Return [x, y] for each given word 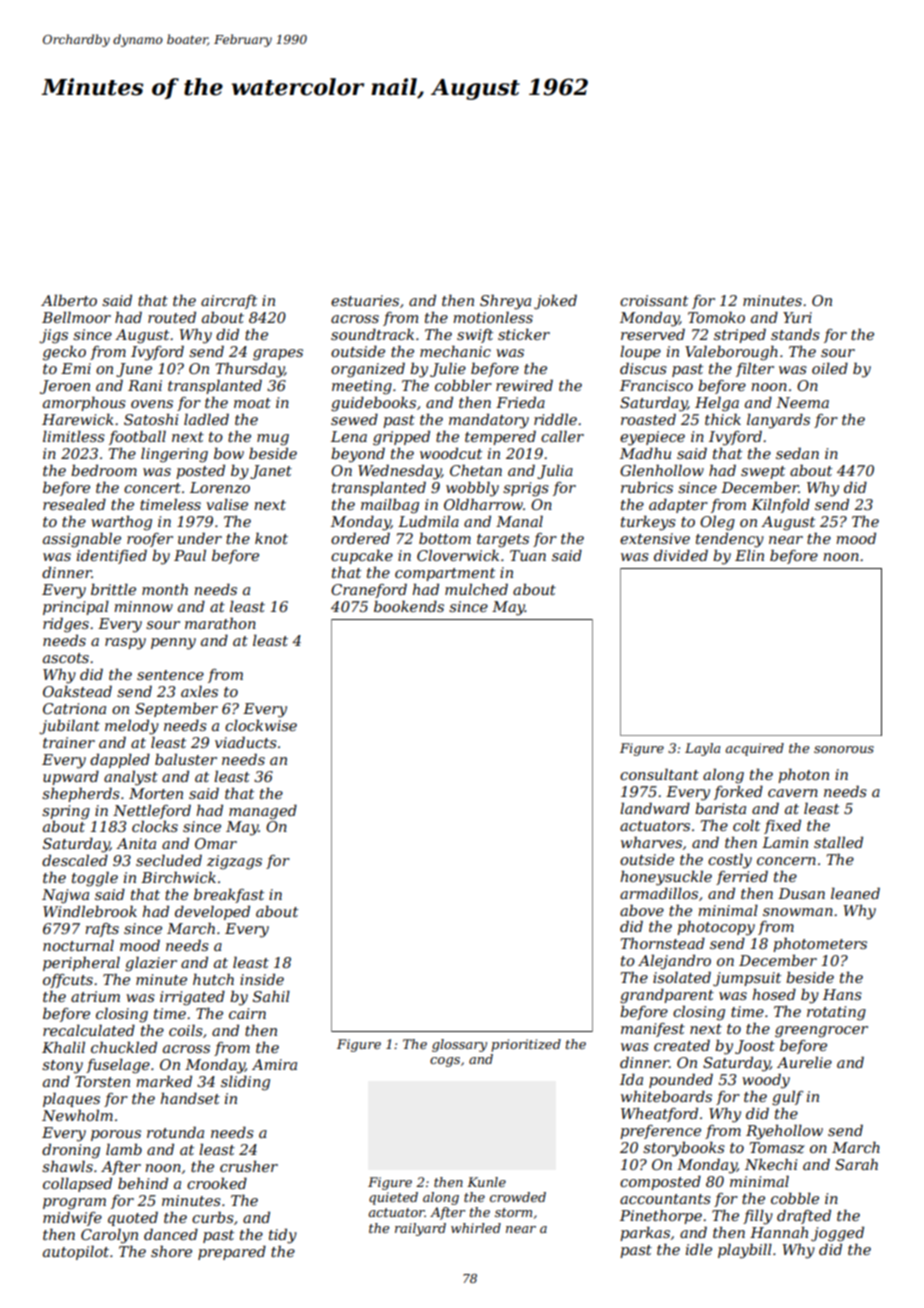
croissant [654, 300]
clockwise [261, 725]
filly [758, 1217]
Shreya [505, 302]
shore [171, 1251]
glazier [151, 964]
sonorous [844, 749]
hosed [774, 994]
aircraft [229, 302]
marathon [220, 623]
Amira [274, 1064]
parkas [645, 1234]
